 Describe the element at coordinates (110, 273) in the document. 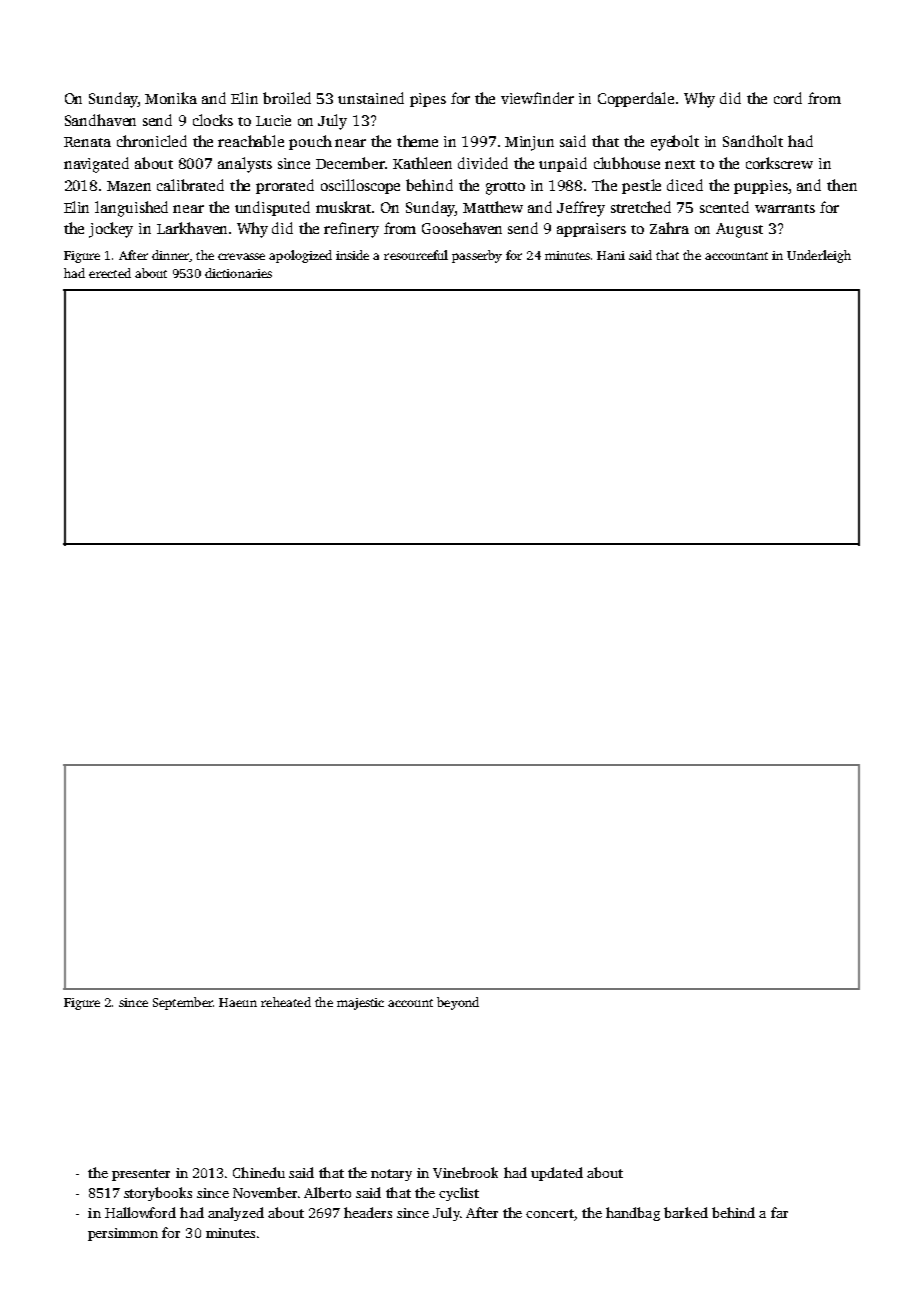

I see `erected` at that location.
